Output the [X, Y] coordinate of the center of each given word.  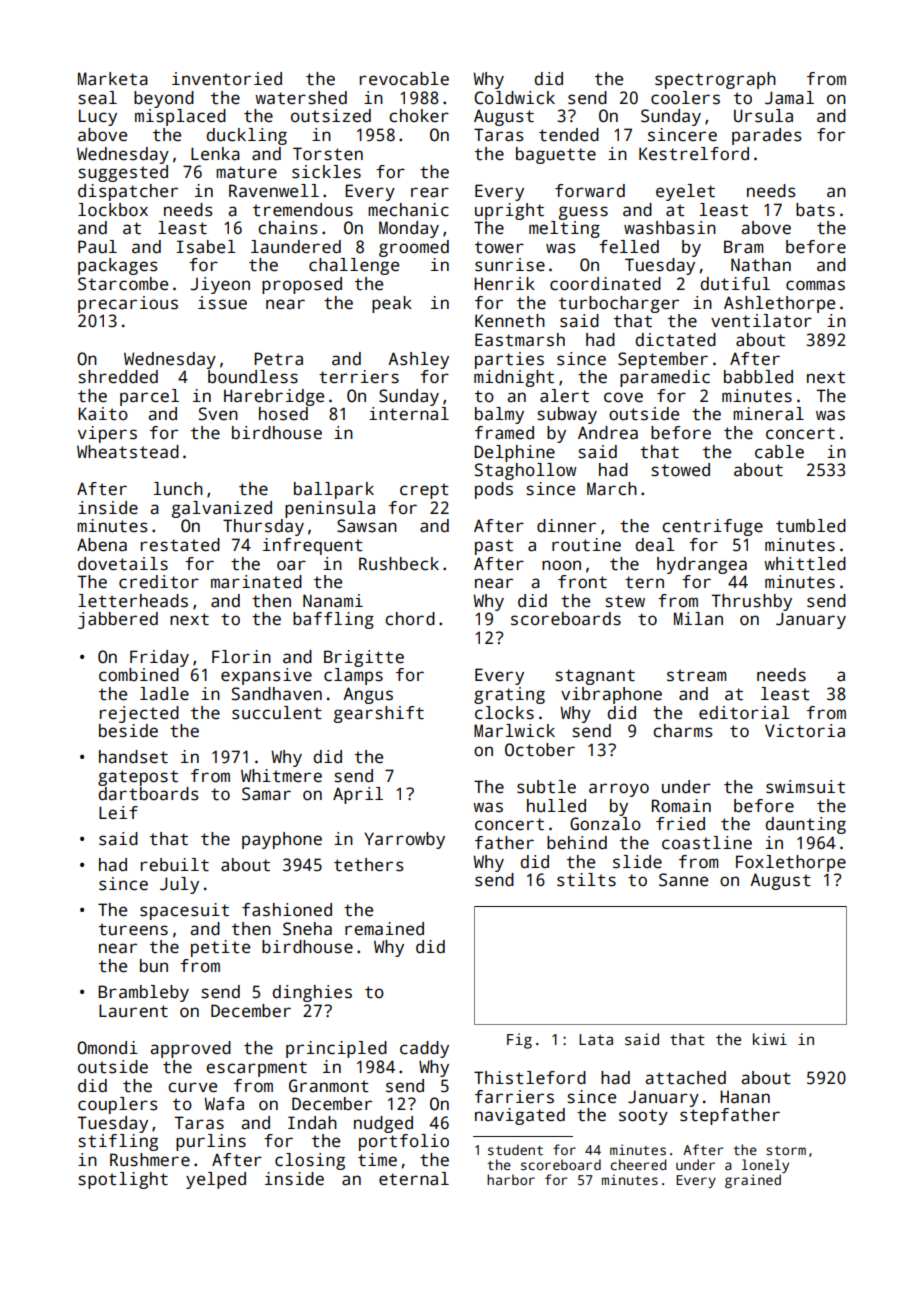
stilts [586, 880]
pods [494, 490]
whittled [805, 564]
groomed [414, 248]
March [612, 489]
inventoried [227, 79]
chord [410, 619]
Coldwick [514, 98]
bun [154, 966]
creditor [159, 582]
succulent [277, 713]
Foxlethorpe [791, 863]
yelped [216, 1180]
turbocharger [619, 304]
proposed [302, 285]
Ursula [763, 116]
